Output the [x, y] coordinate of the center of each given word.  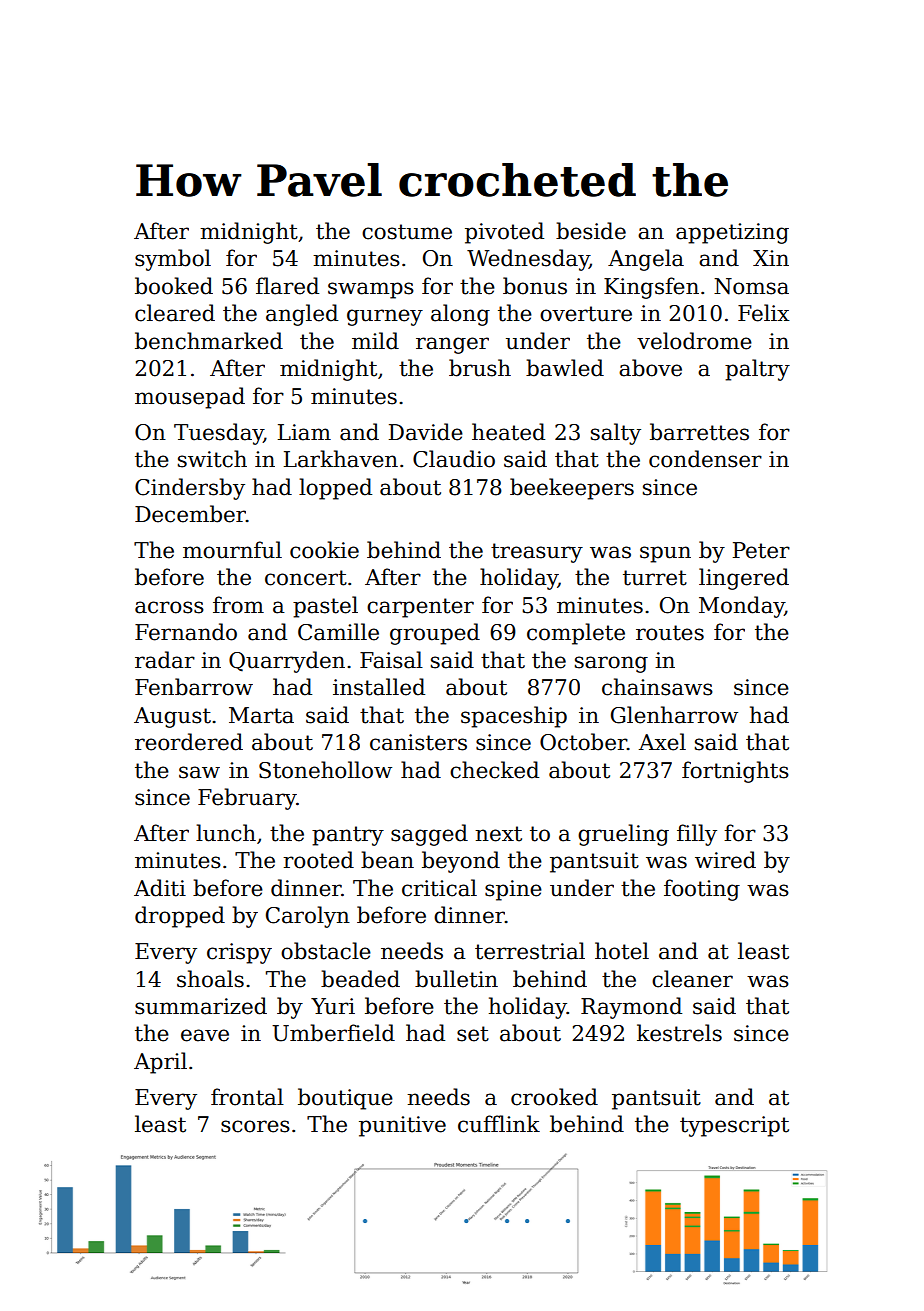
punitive [402, 1126]
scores [255, 1126]
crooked [554, 1097]
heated [508, 432]
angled [302, 315]
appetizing [732, 233]
